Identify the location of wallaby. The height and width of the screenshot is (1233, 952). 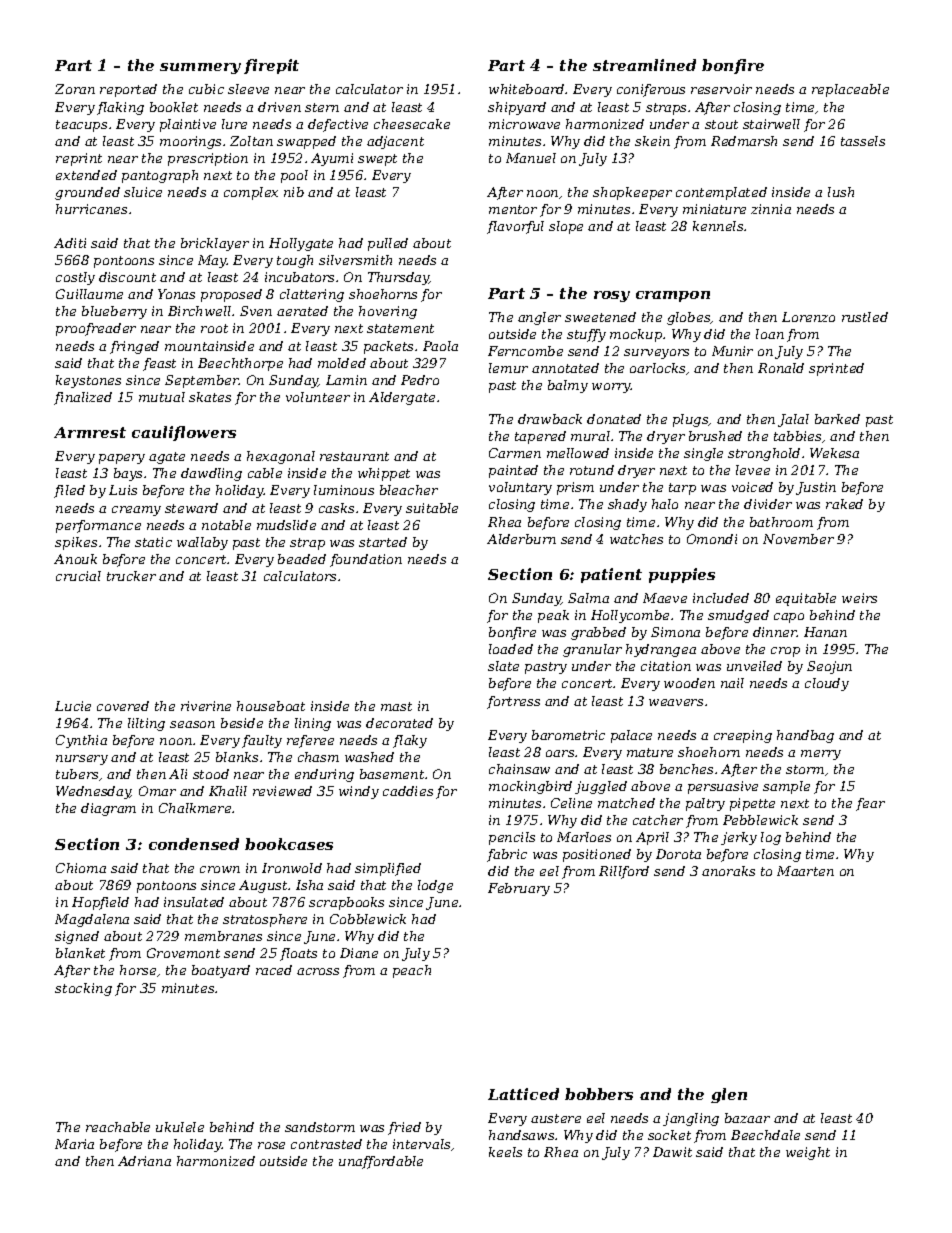
(202, 543).
